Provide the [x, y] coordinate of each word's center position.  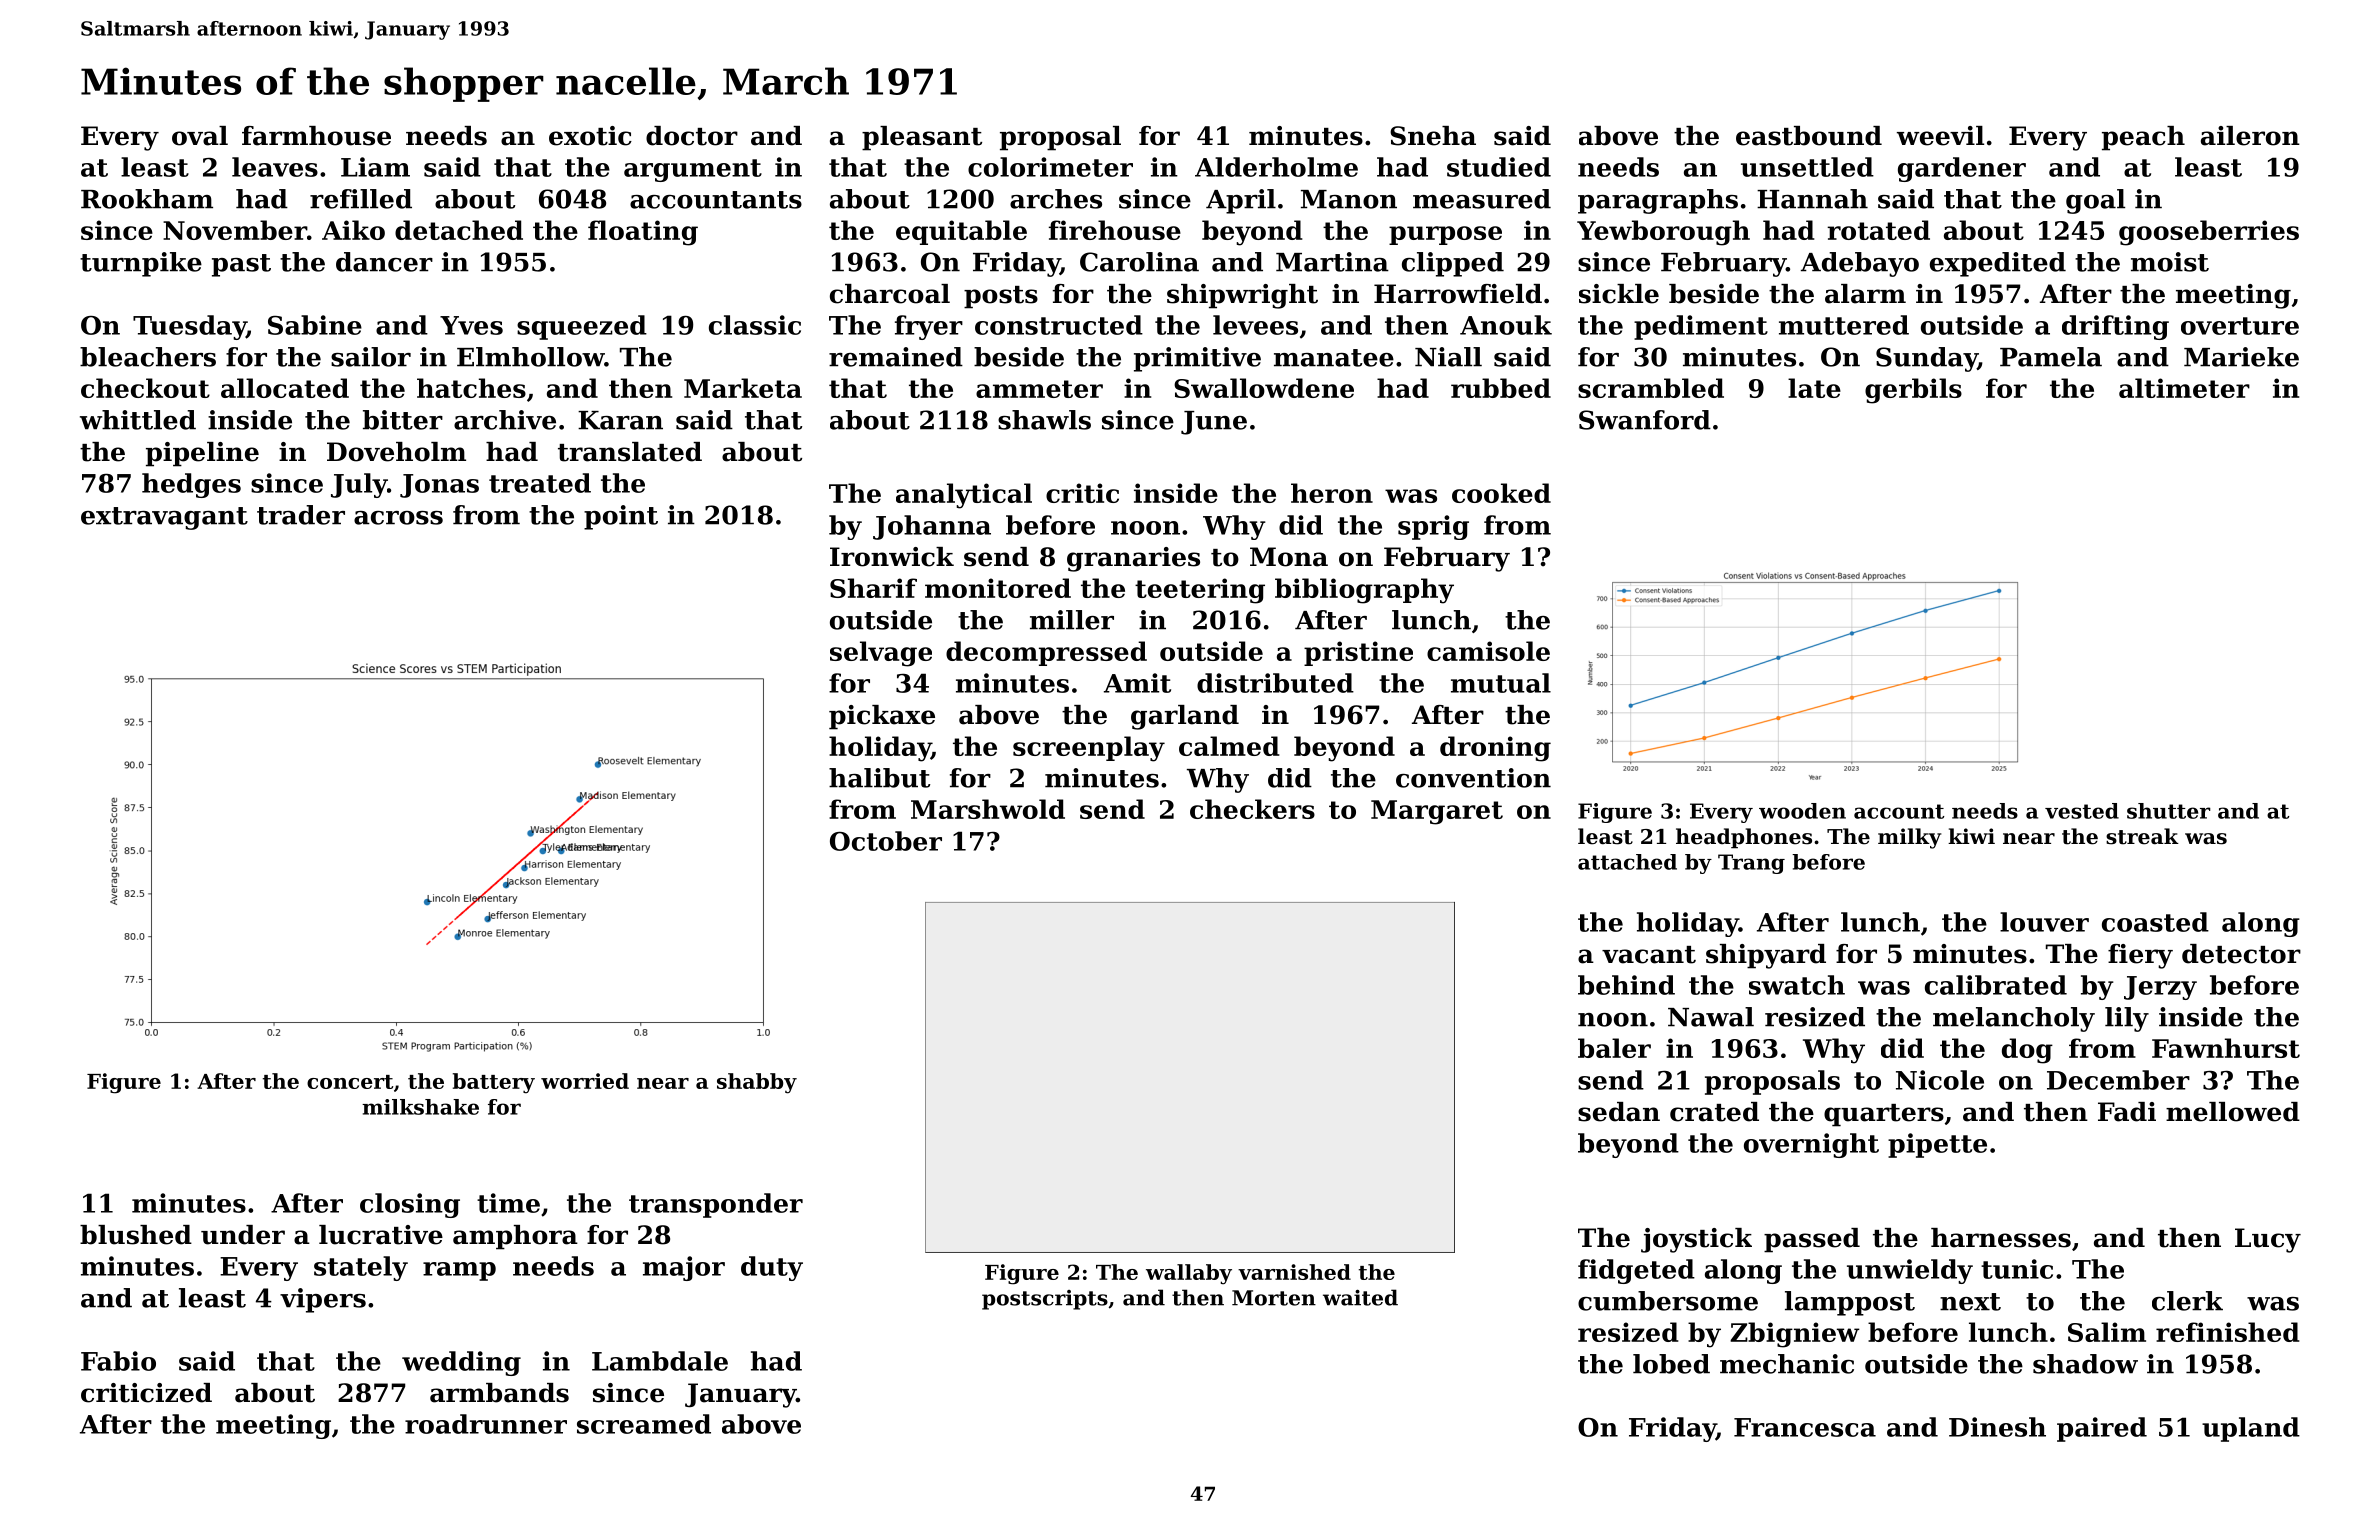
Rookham [147, 199]
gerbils [1913, 391]
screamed [644, 1424]
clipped [1453, 264]
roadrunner [486, 1424]
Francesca [1805, 1427]
